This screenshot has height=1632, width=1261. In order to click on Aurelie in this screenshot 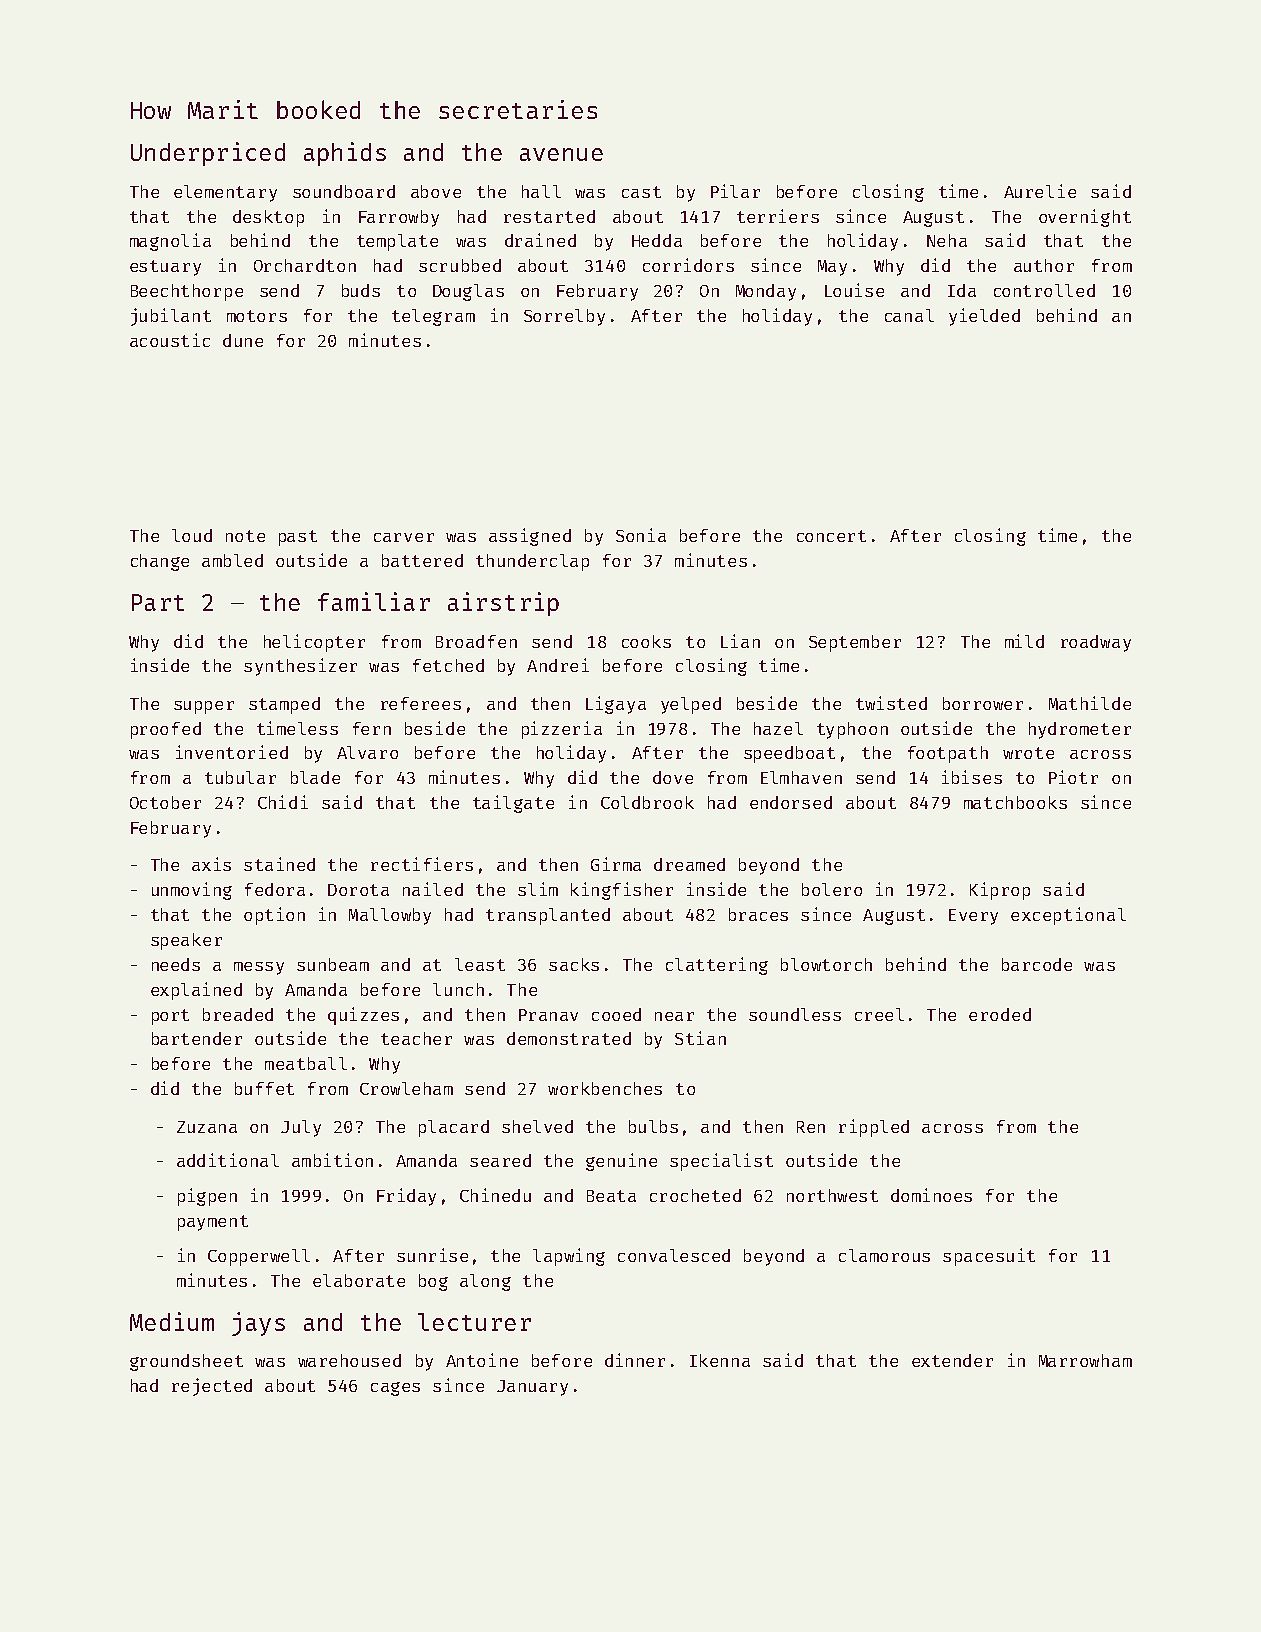, I will do `click(1040, 191)`.
